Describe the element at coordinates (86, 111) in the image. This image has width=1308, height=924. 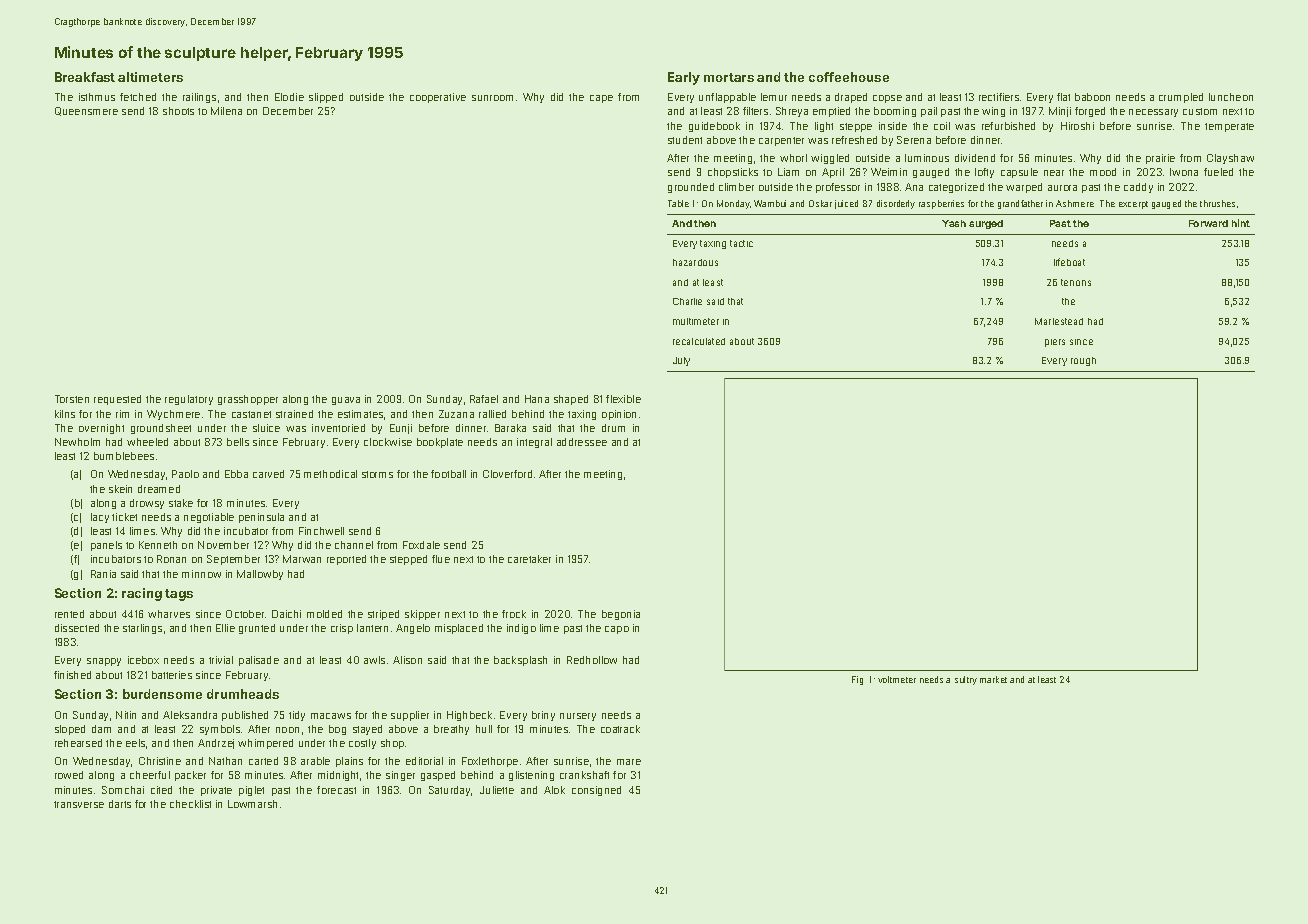
I see `Queensmere` at that location.
